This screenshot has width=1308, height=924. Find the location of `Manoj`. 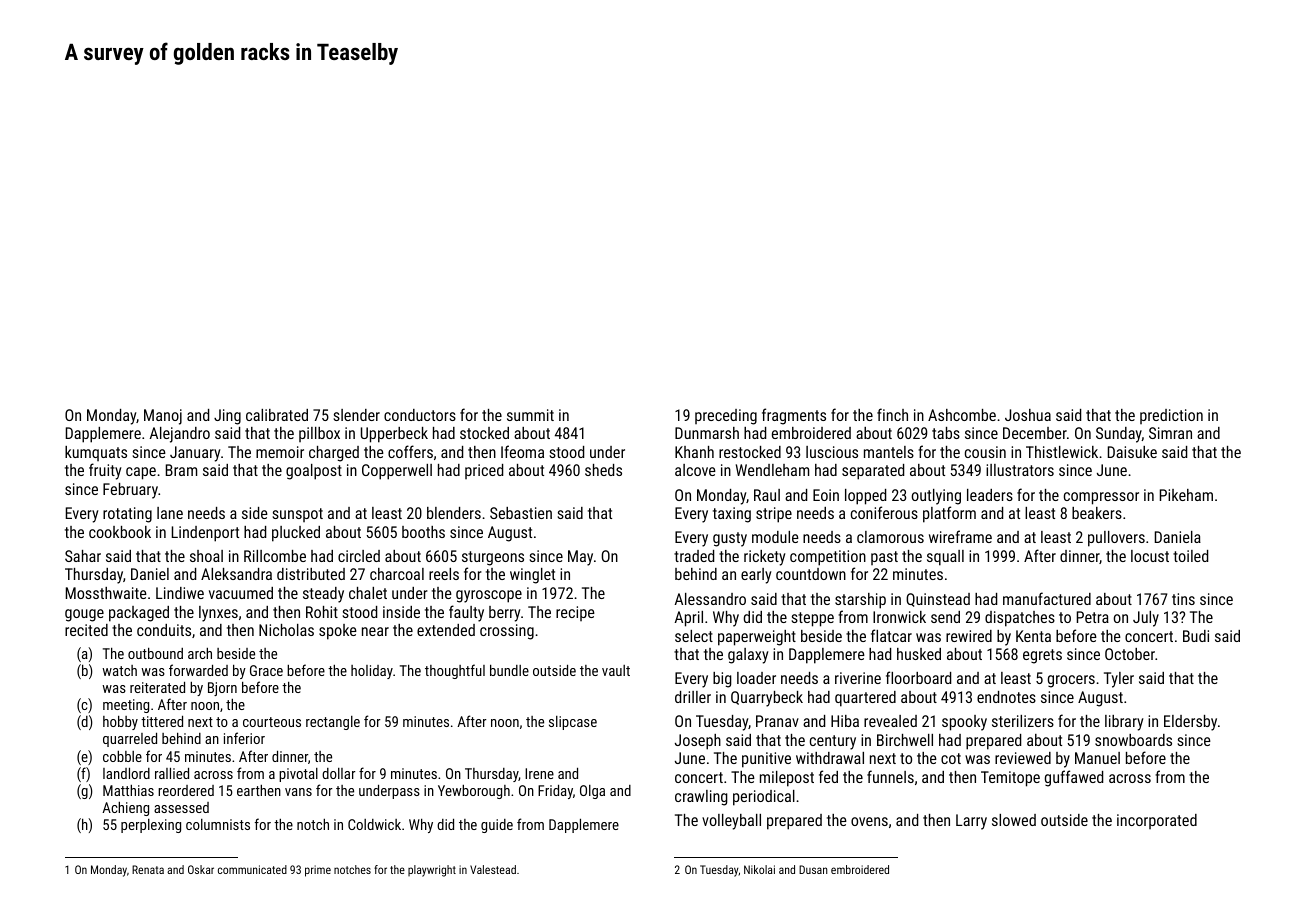

Manoj is located at coordinates (163, 417).
